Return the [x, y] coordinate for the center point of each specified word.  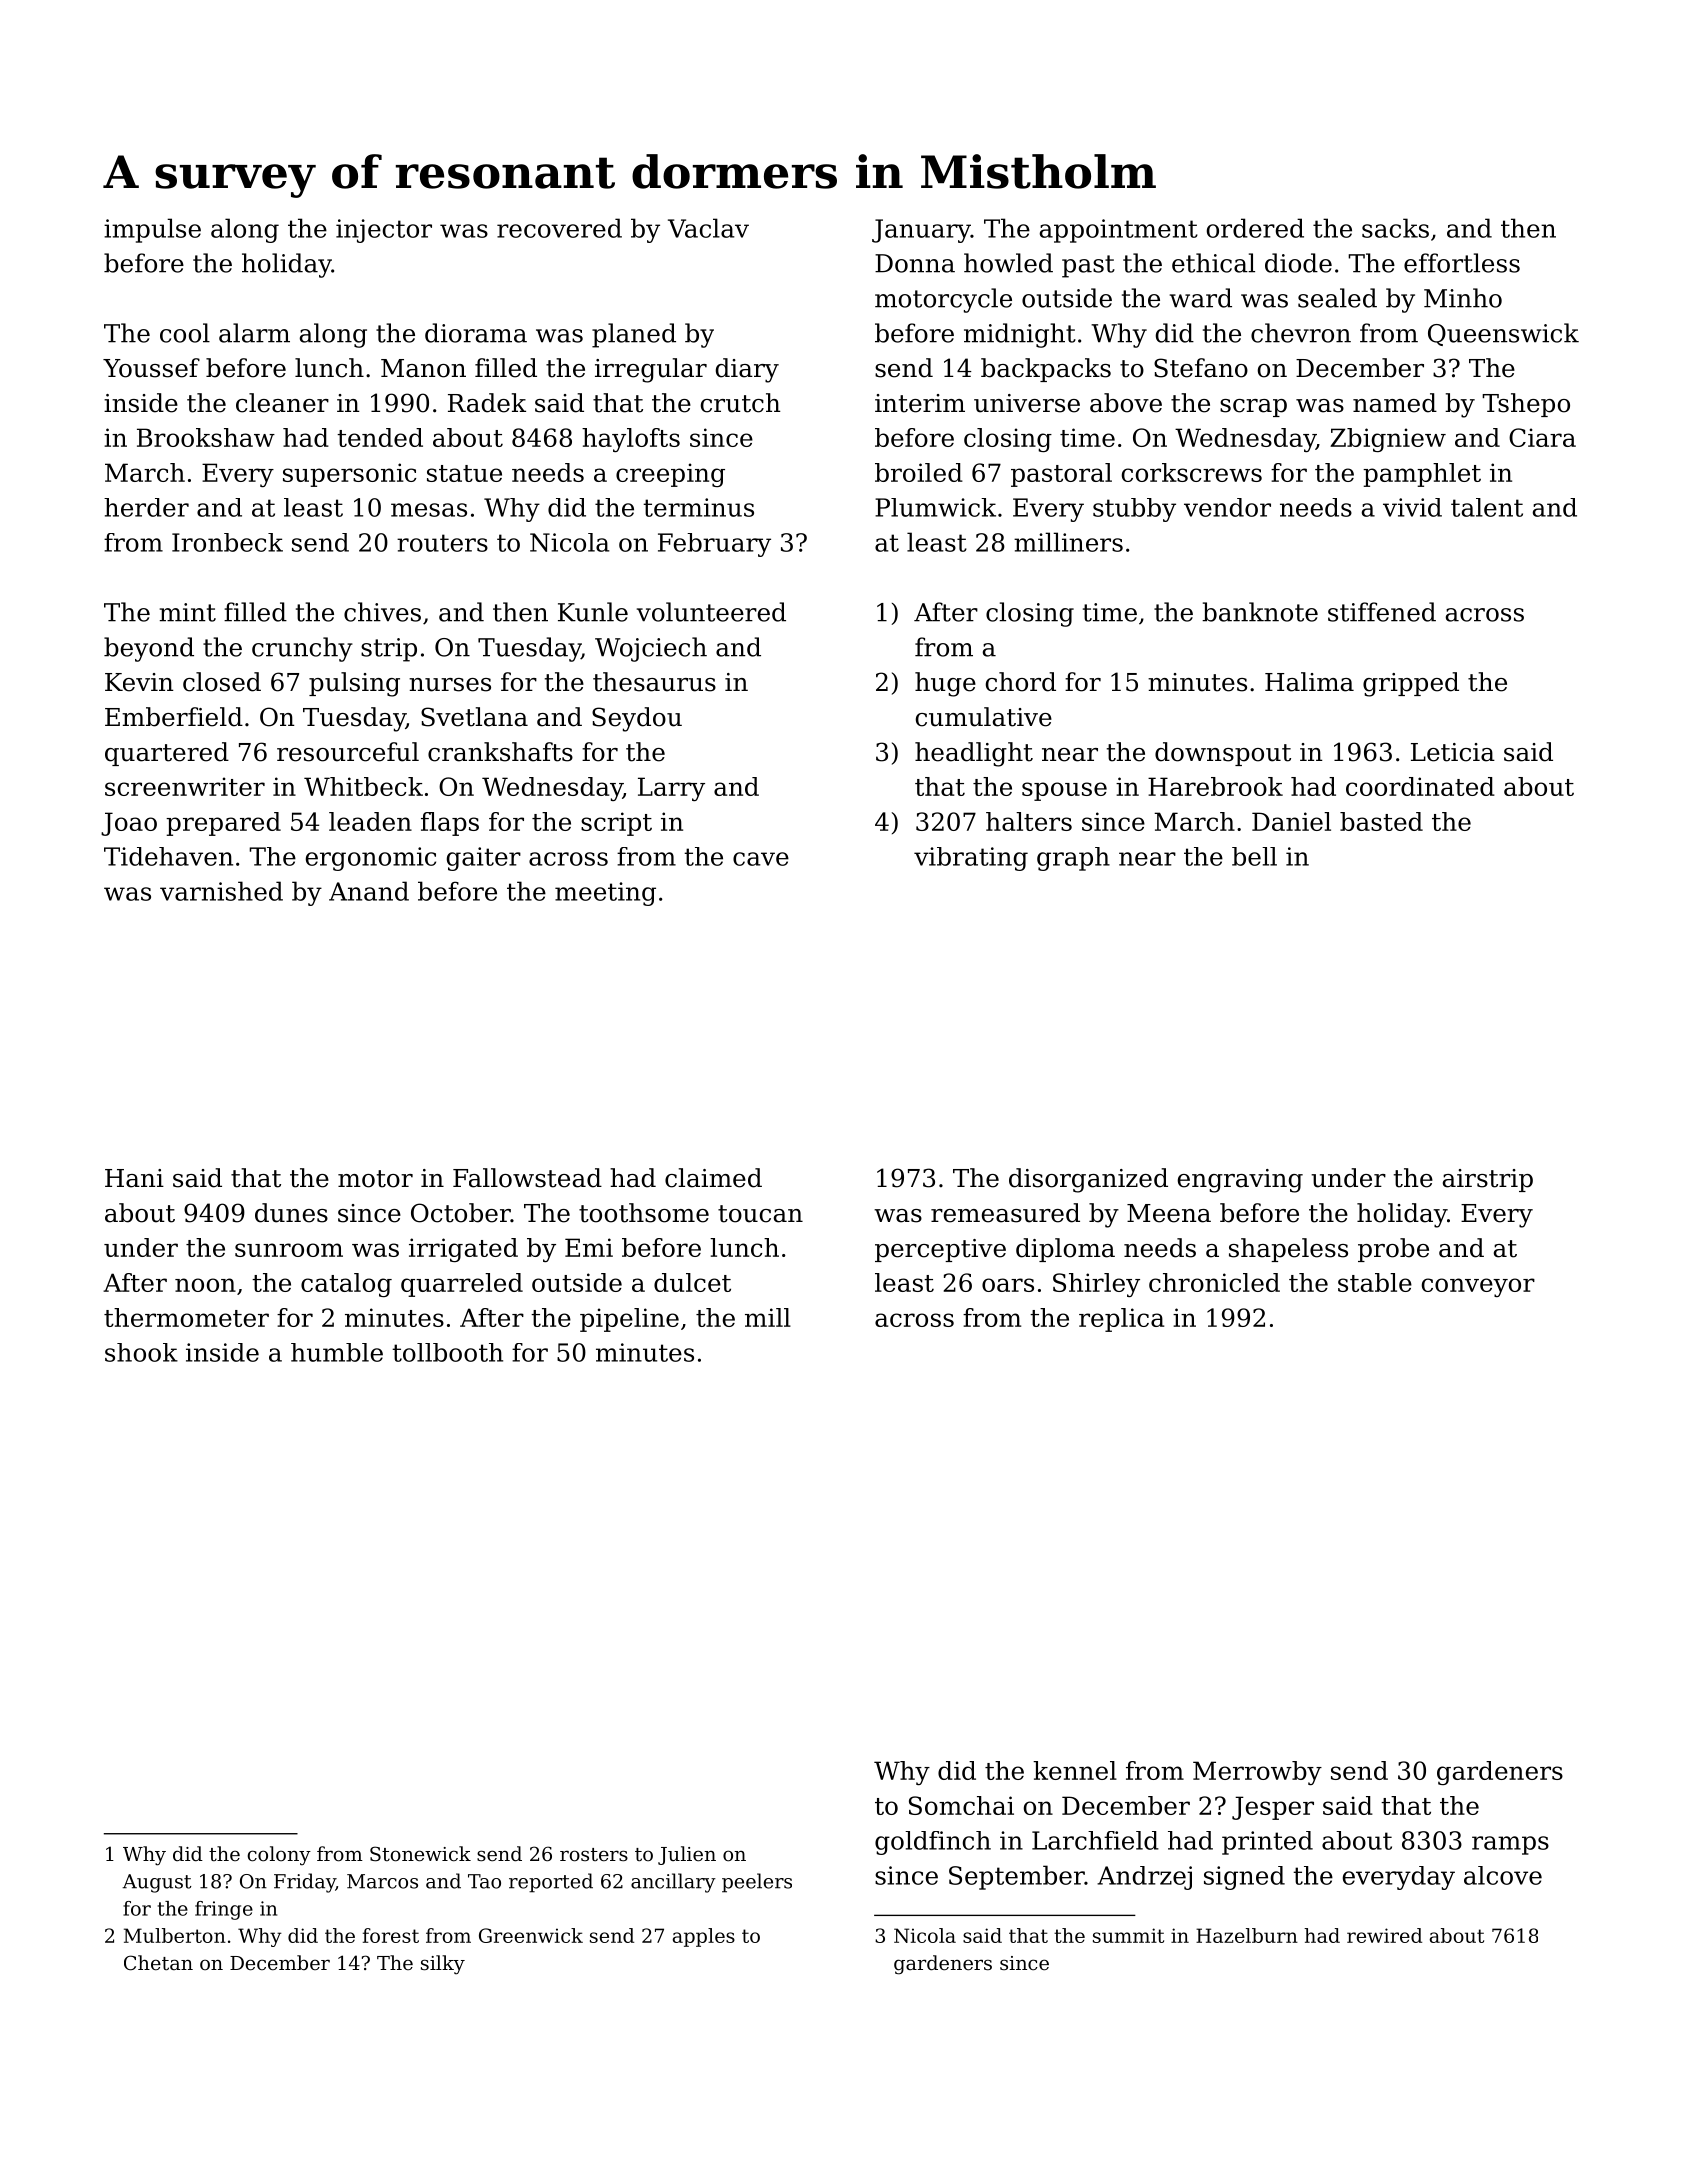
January [921, 231]
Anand [369, 891]
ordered [1255, 228]
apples [703, 1937]
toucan [760, 1214]
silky [443, 1965]
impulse [152, 230]
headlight [974, 754]
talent [1487, 507]
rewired [1384, 1935]
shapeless [1288, 1250]
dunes [291, 1213]
